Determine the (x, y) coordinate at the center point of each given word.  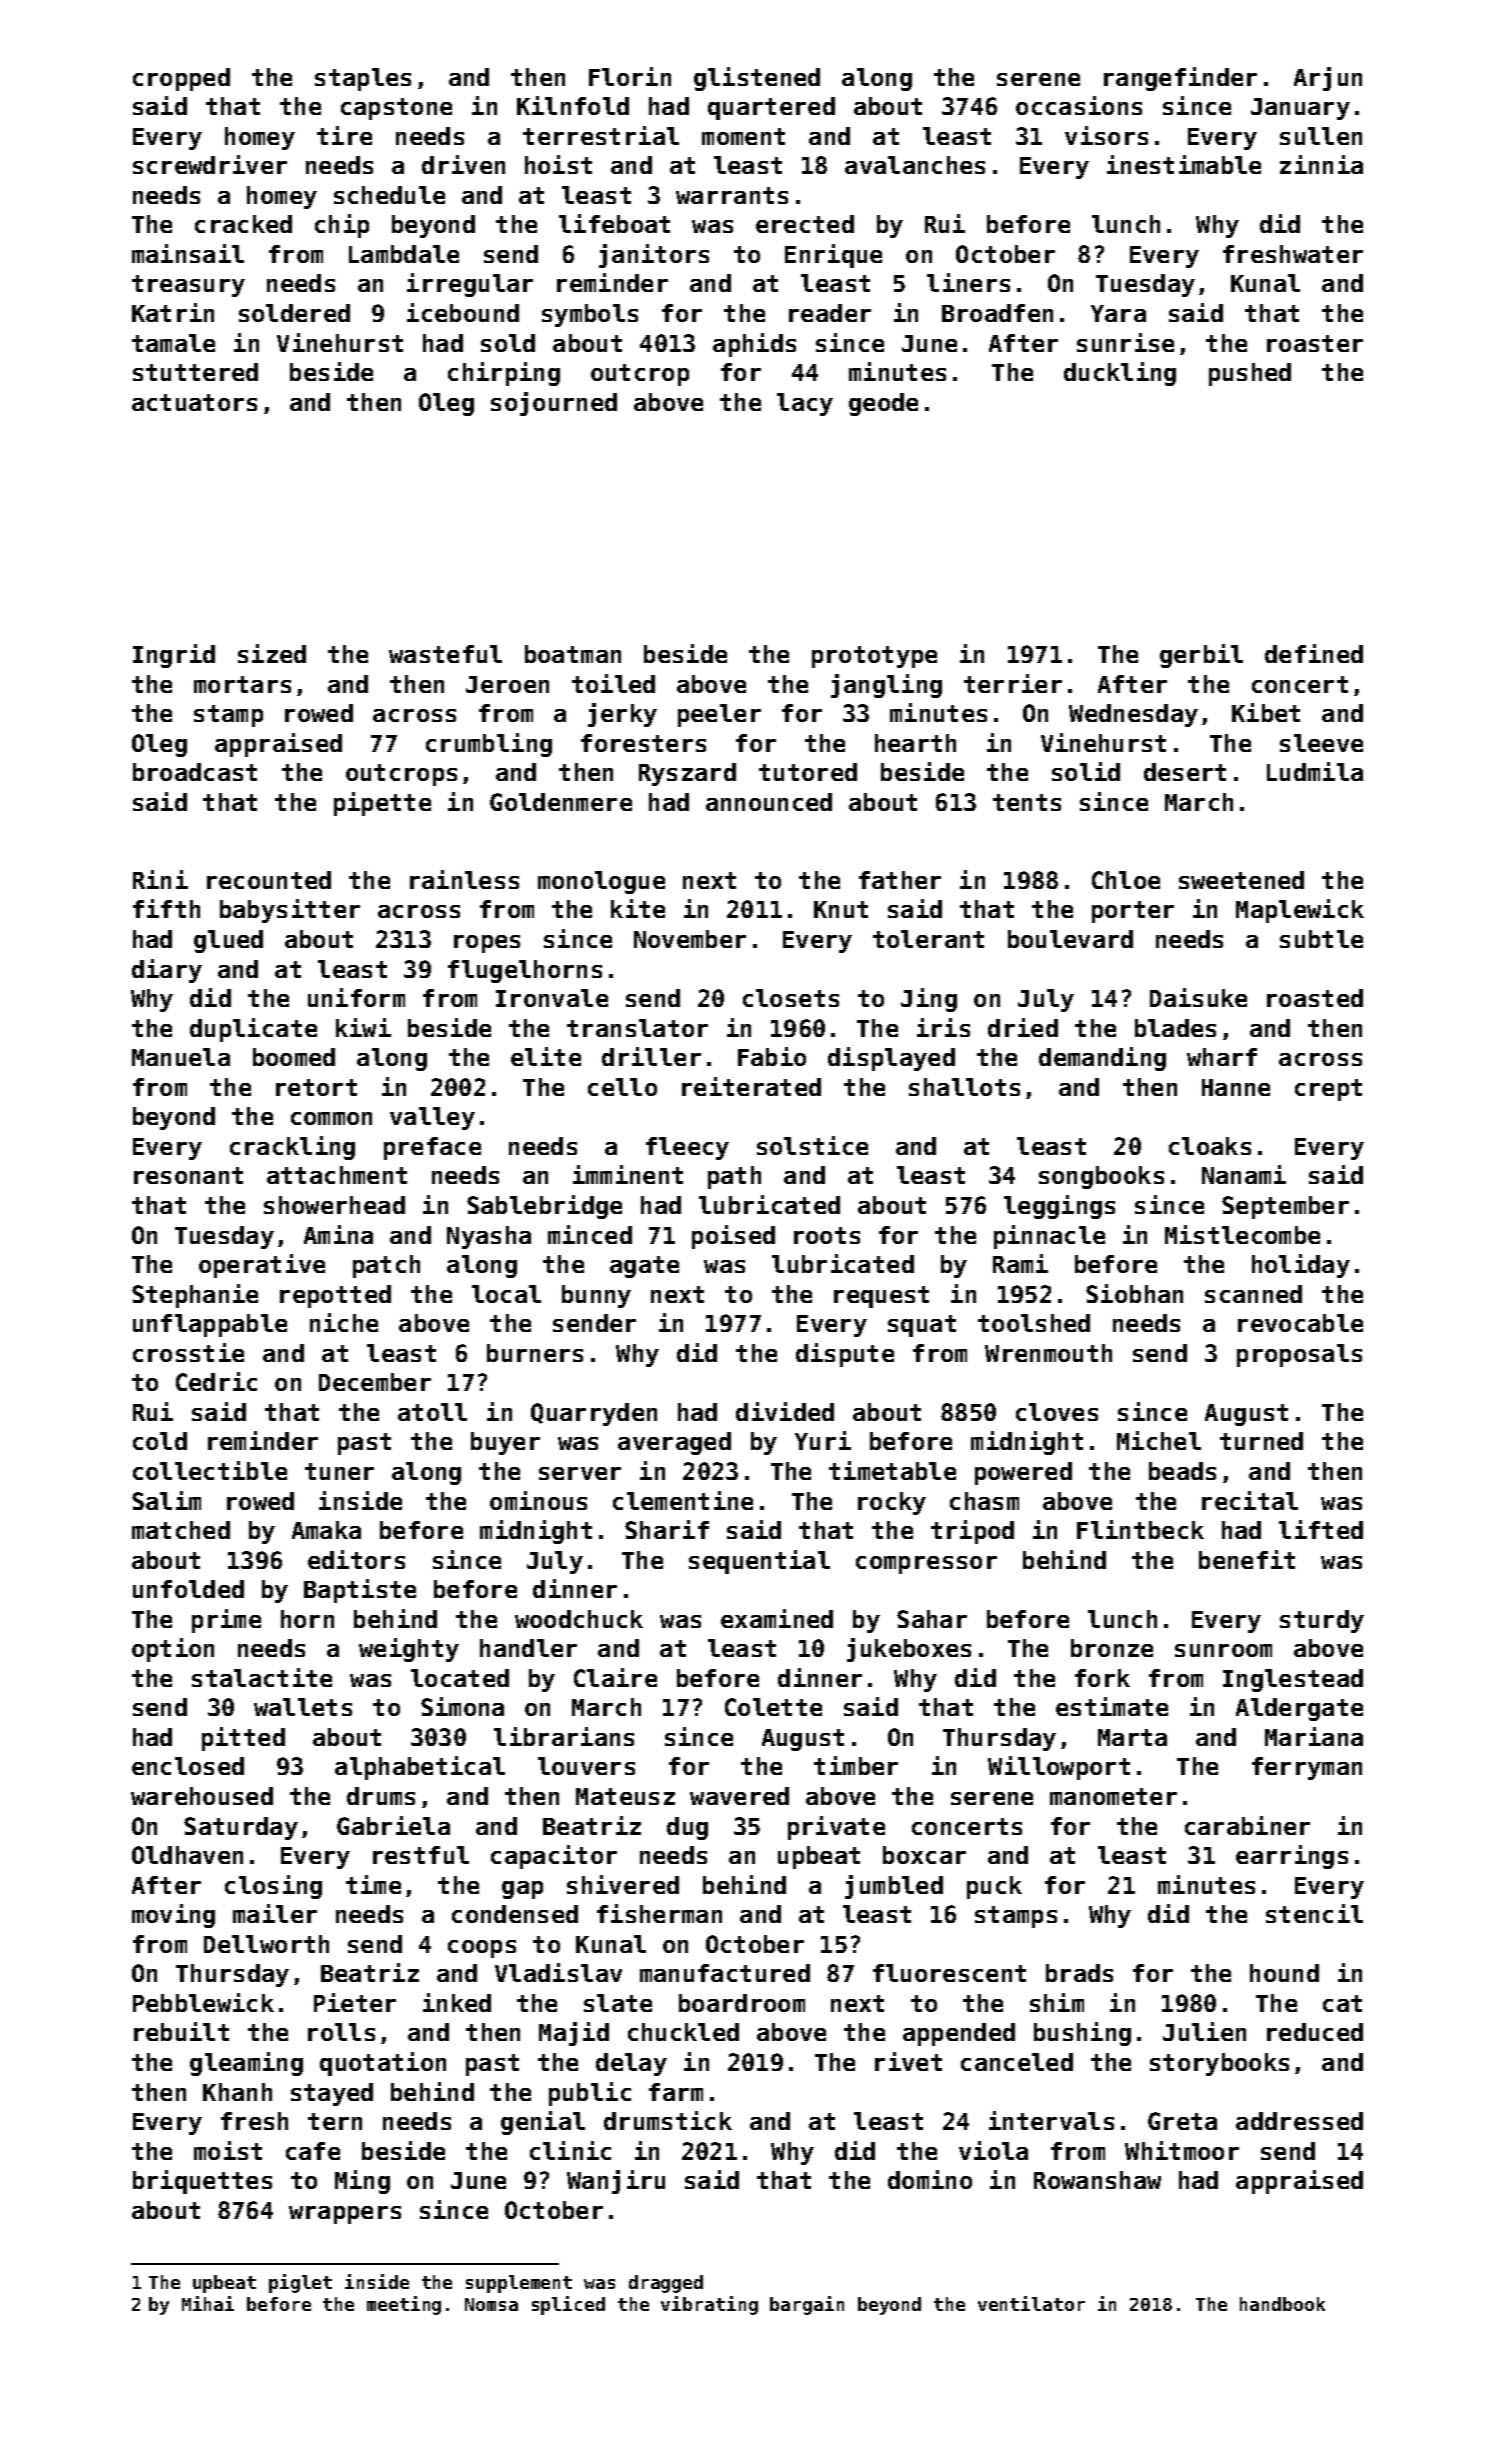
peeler (719, 715)
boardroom (742, 2003)
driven (463, 164)
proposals (1299, 1355)
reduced (1315, 2032)
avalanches (915, 165)
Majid (574, 2034)
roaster (1315, 343)
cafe (313, 2151)
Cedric (216, 1381)
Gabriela (393, 1825)
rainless (464, 879)
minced (590, 1234)
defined (1314, 653)
